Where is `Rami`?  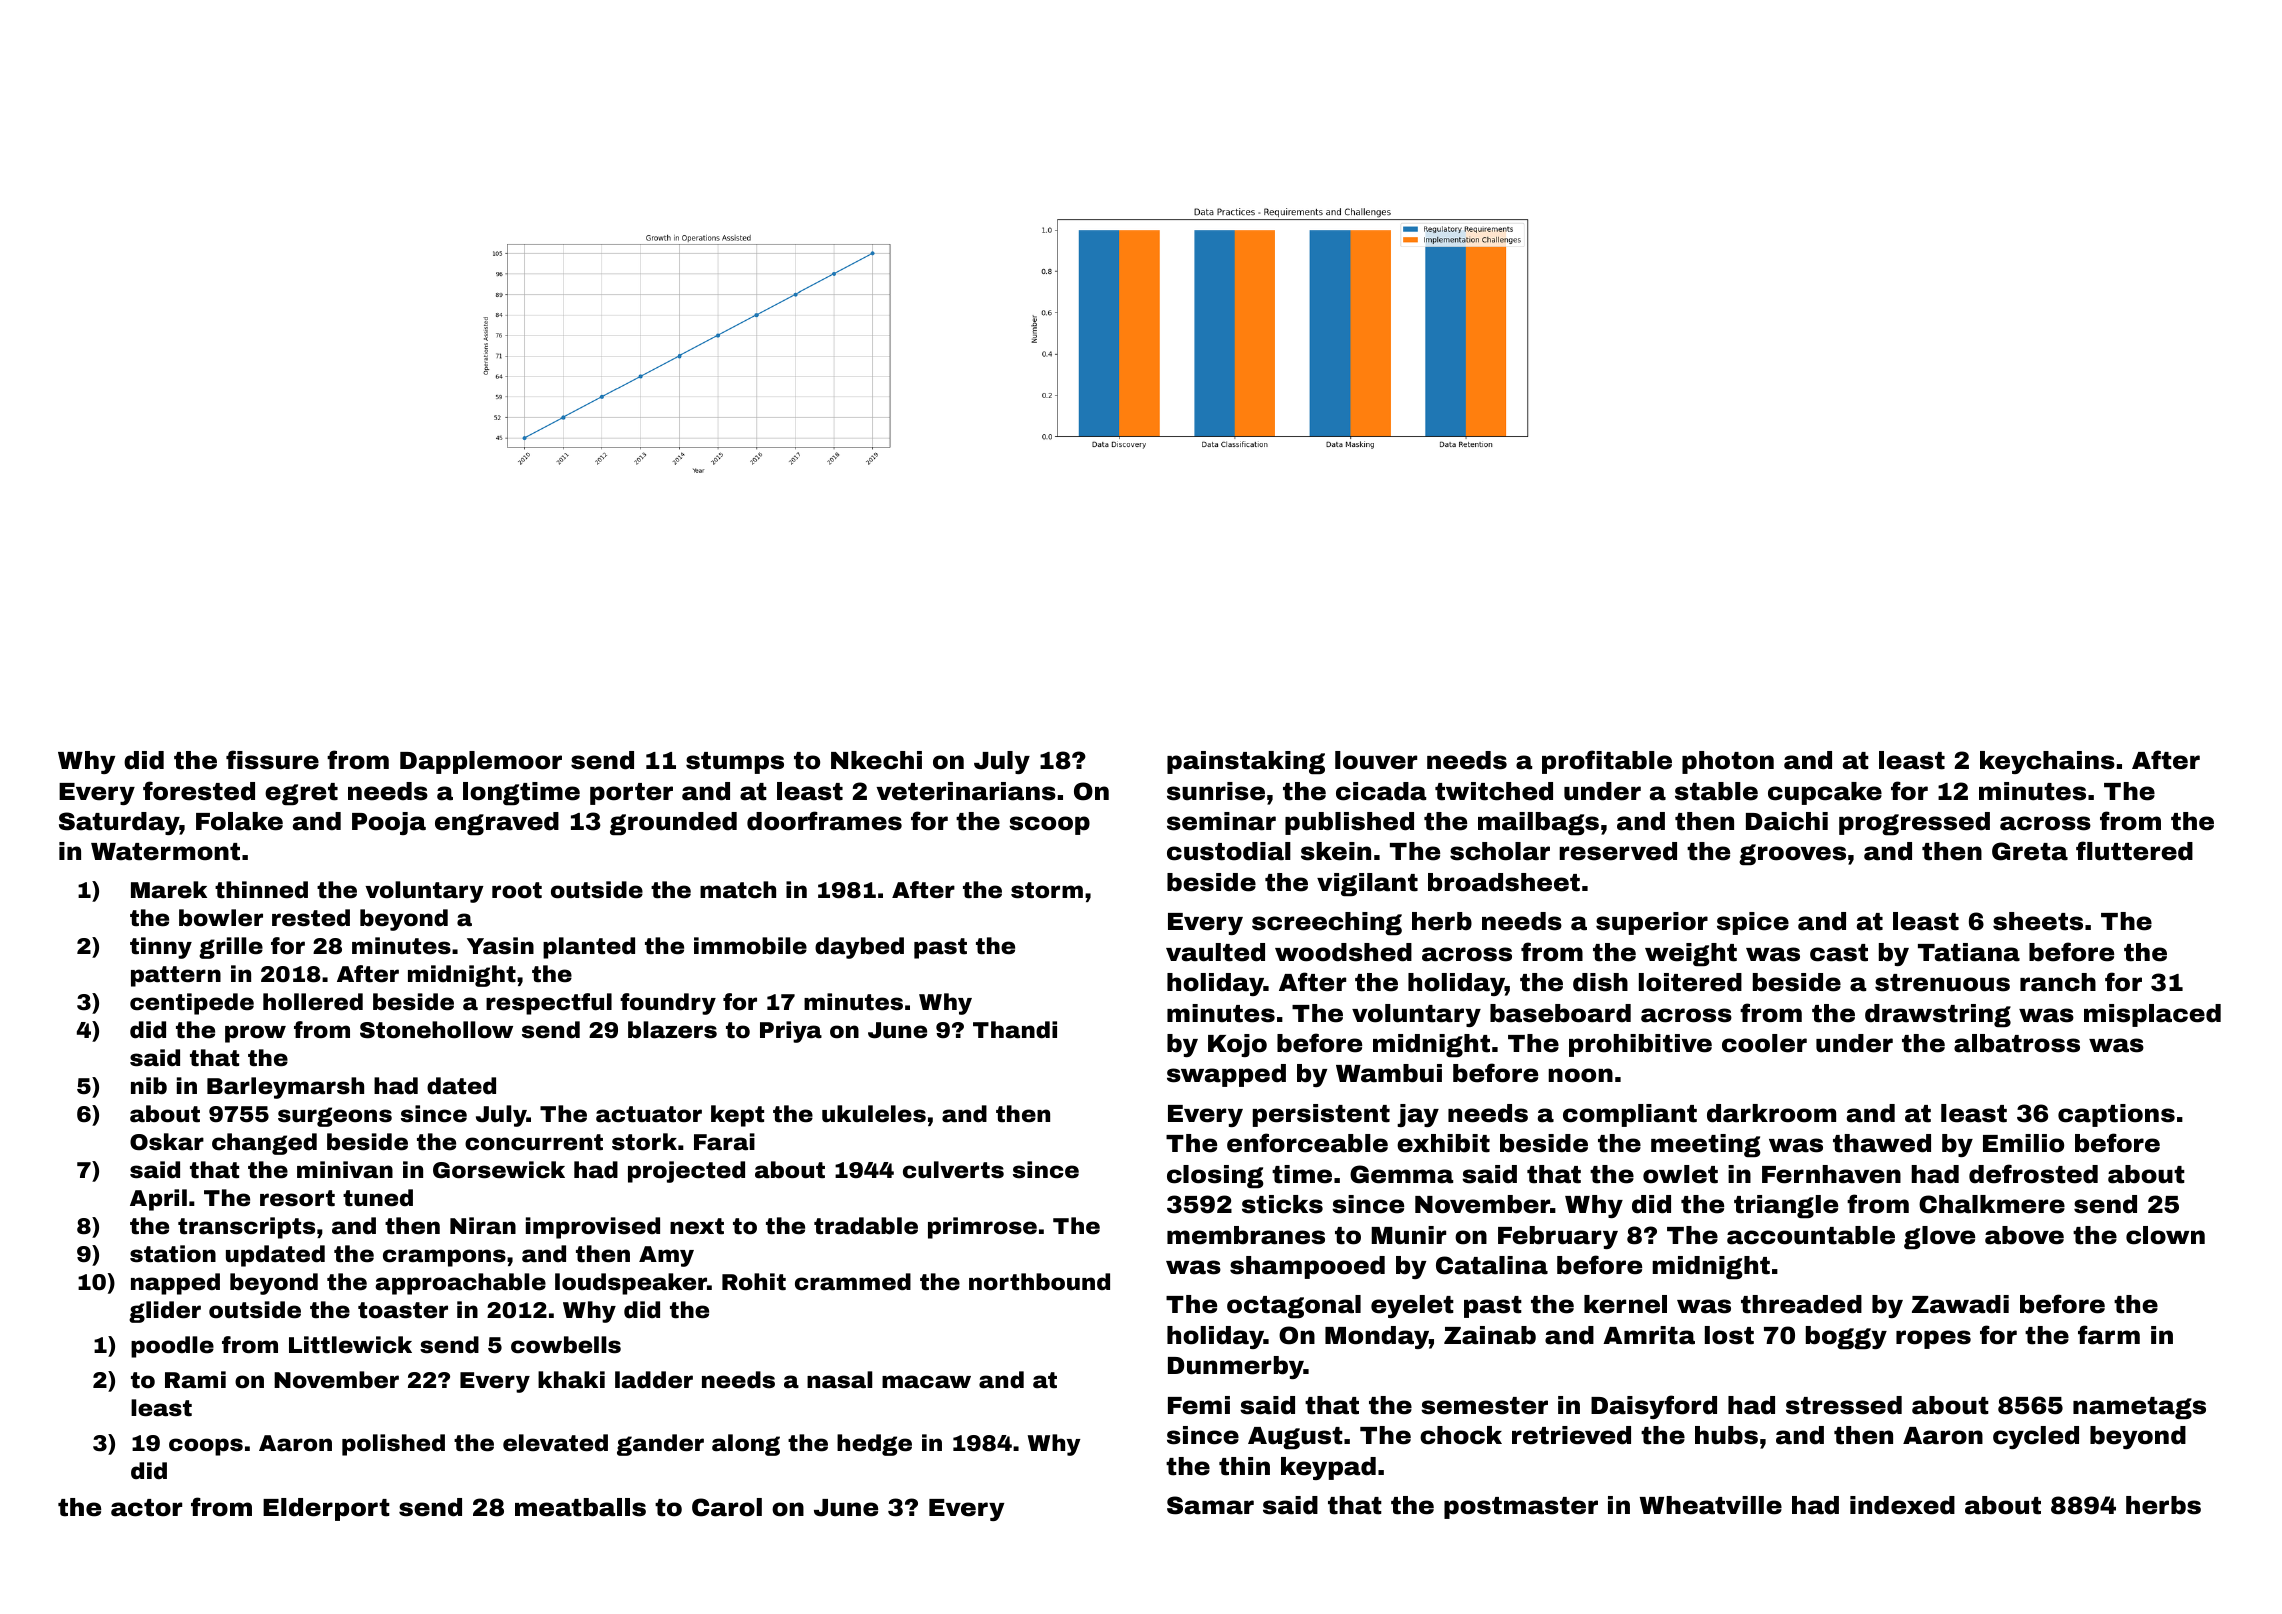 Rami is located at coordinates (195, 1380).
